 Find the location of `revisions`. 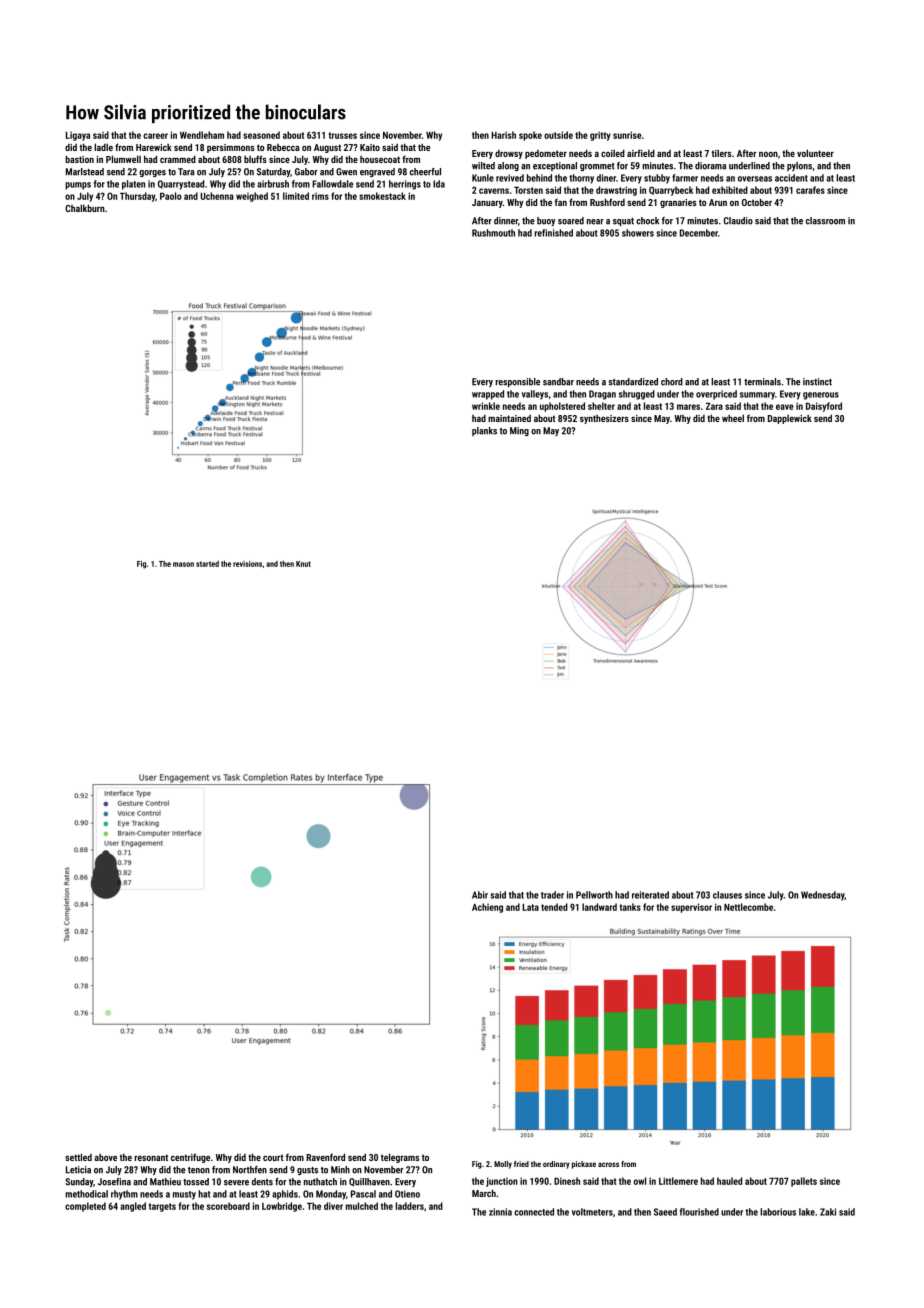

revisions is located at coordinates (247, 564).
